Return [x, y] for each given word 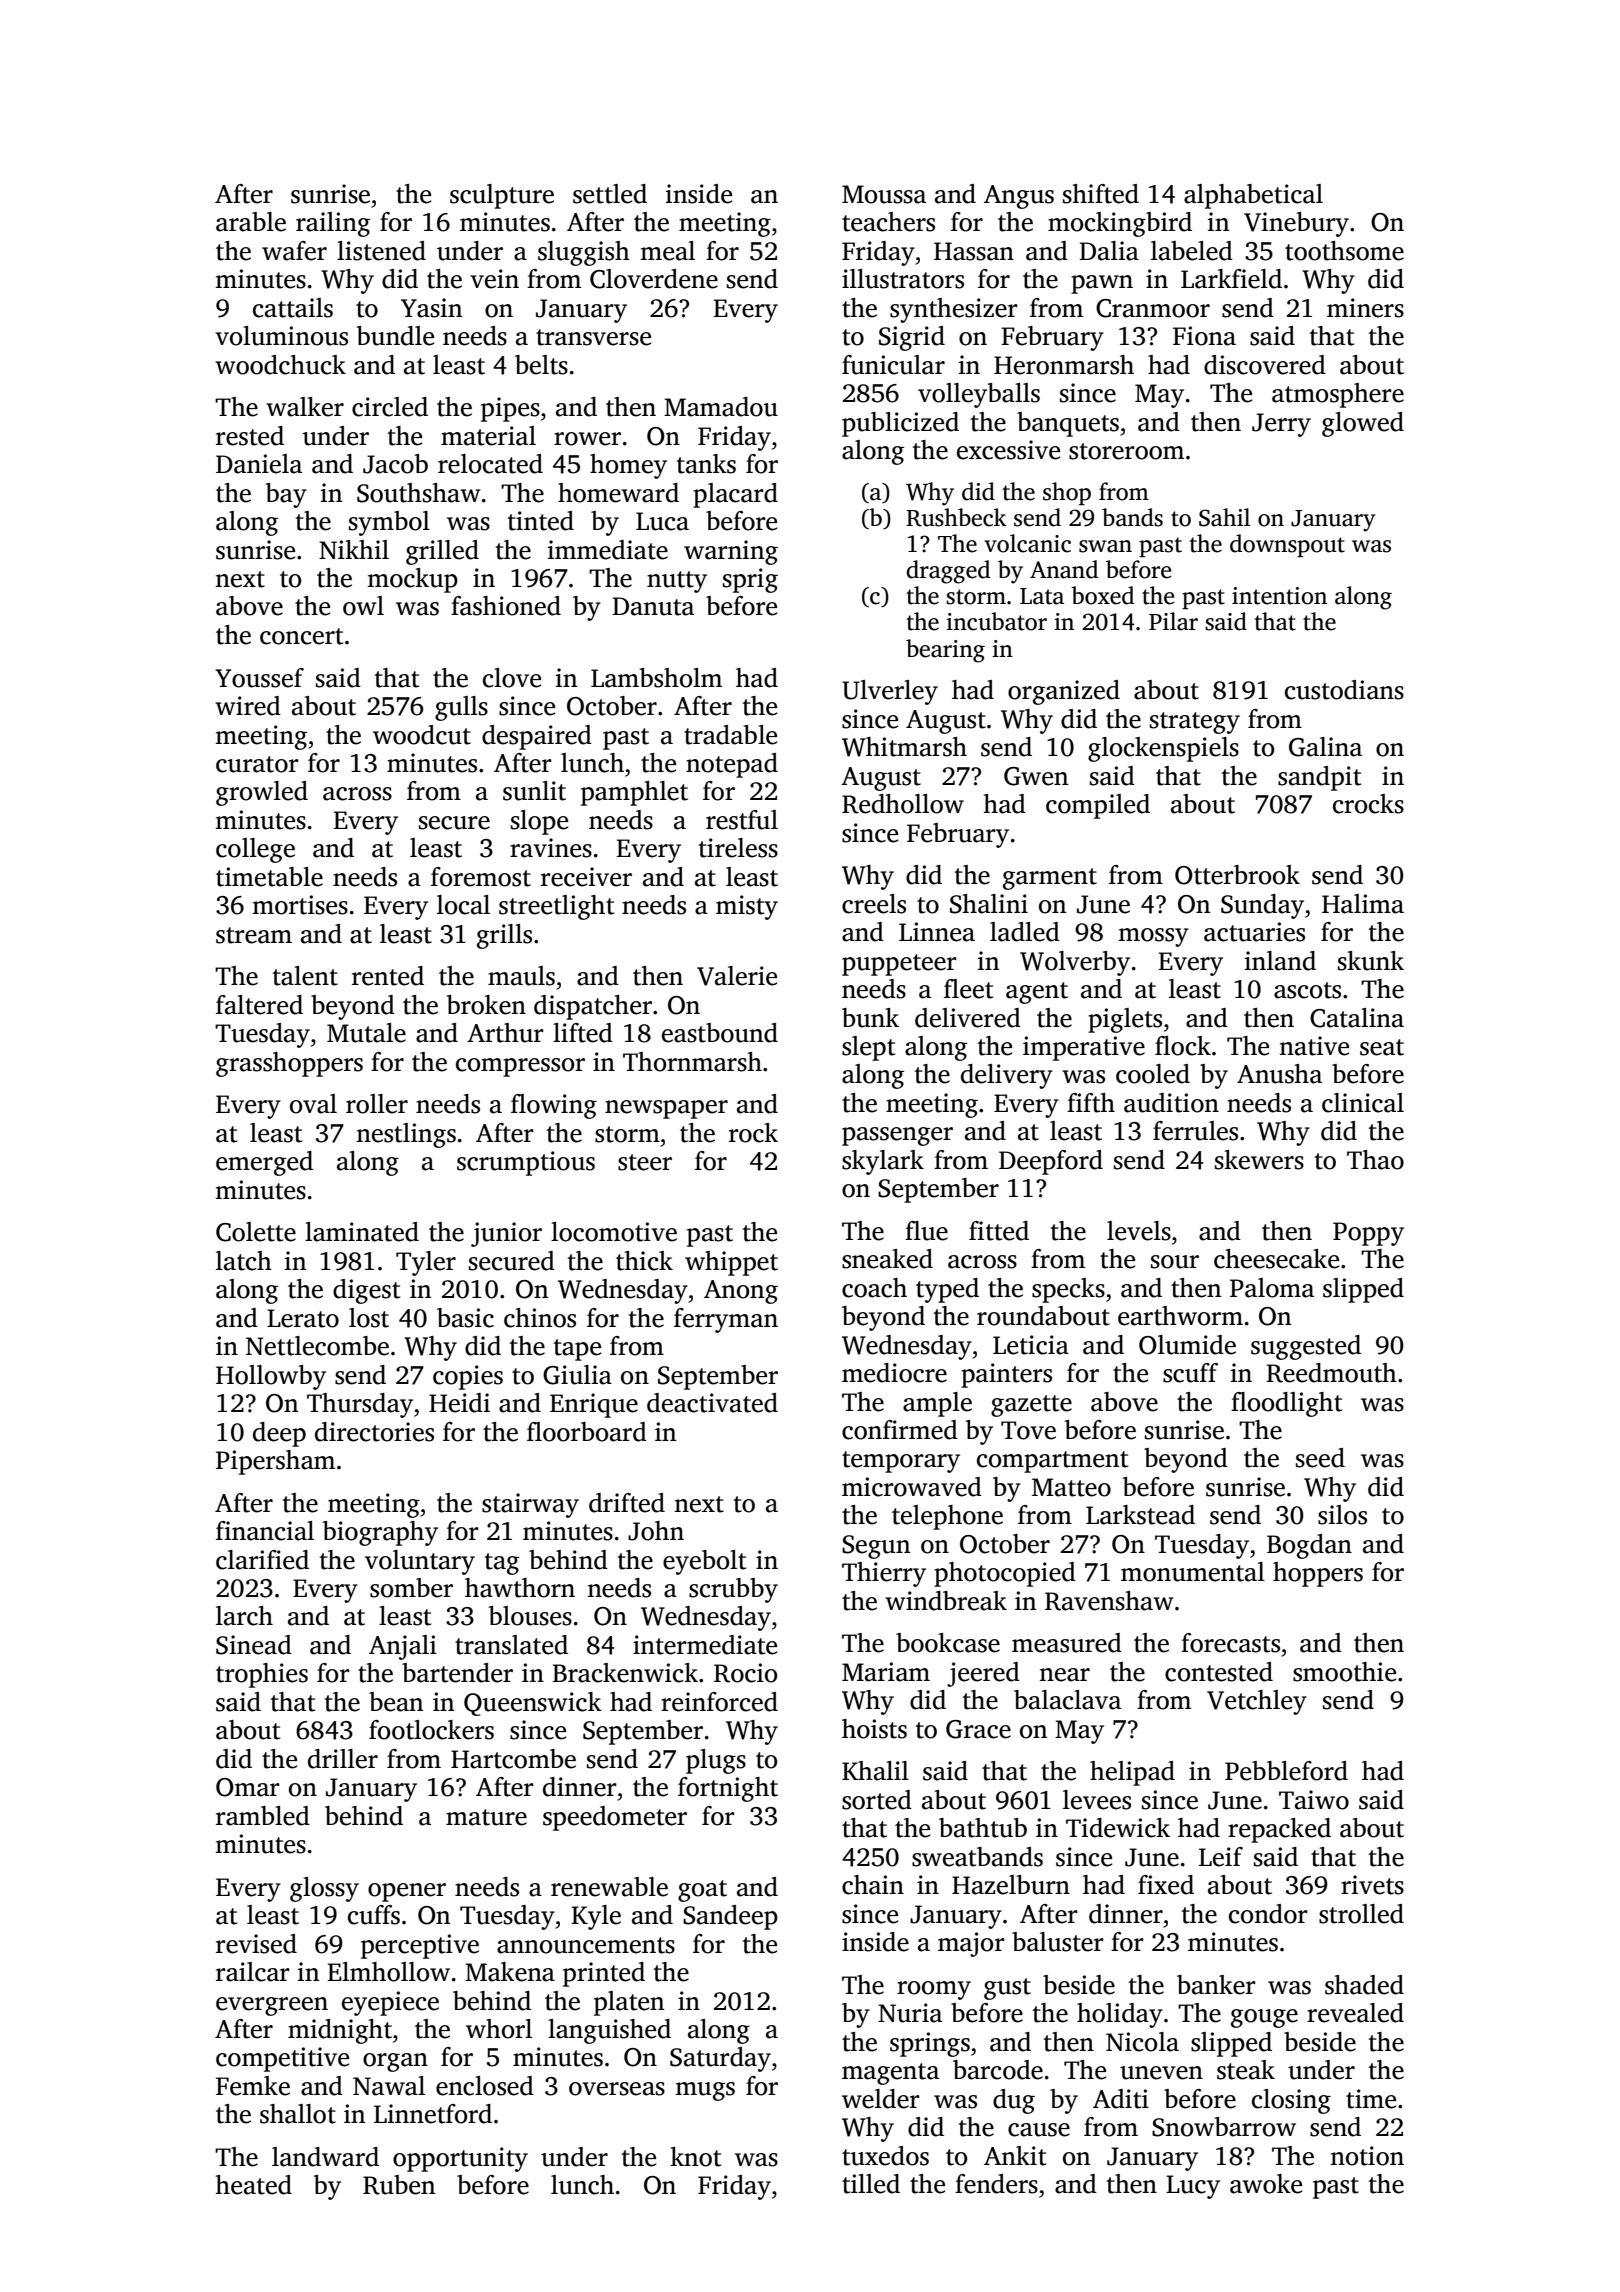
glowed [1363, 424]
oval [313, 1104]
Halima [1363, 904]
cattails [293, 308]
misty [747, 907]
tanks [706, 464]
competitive [282, 2059]
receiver [586, 877]
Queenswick [533, 1704]
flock [1183, 1046]
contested [1219, 1672]
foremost [481, 877]
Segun [876, 1547]
